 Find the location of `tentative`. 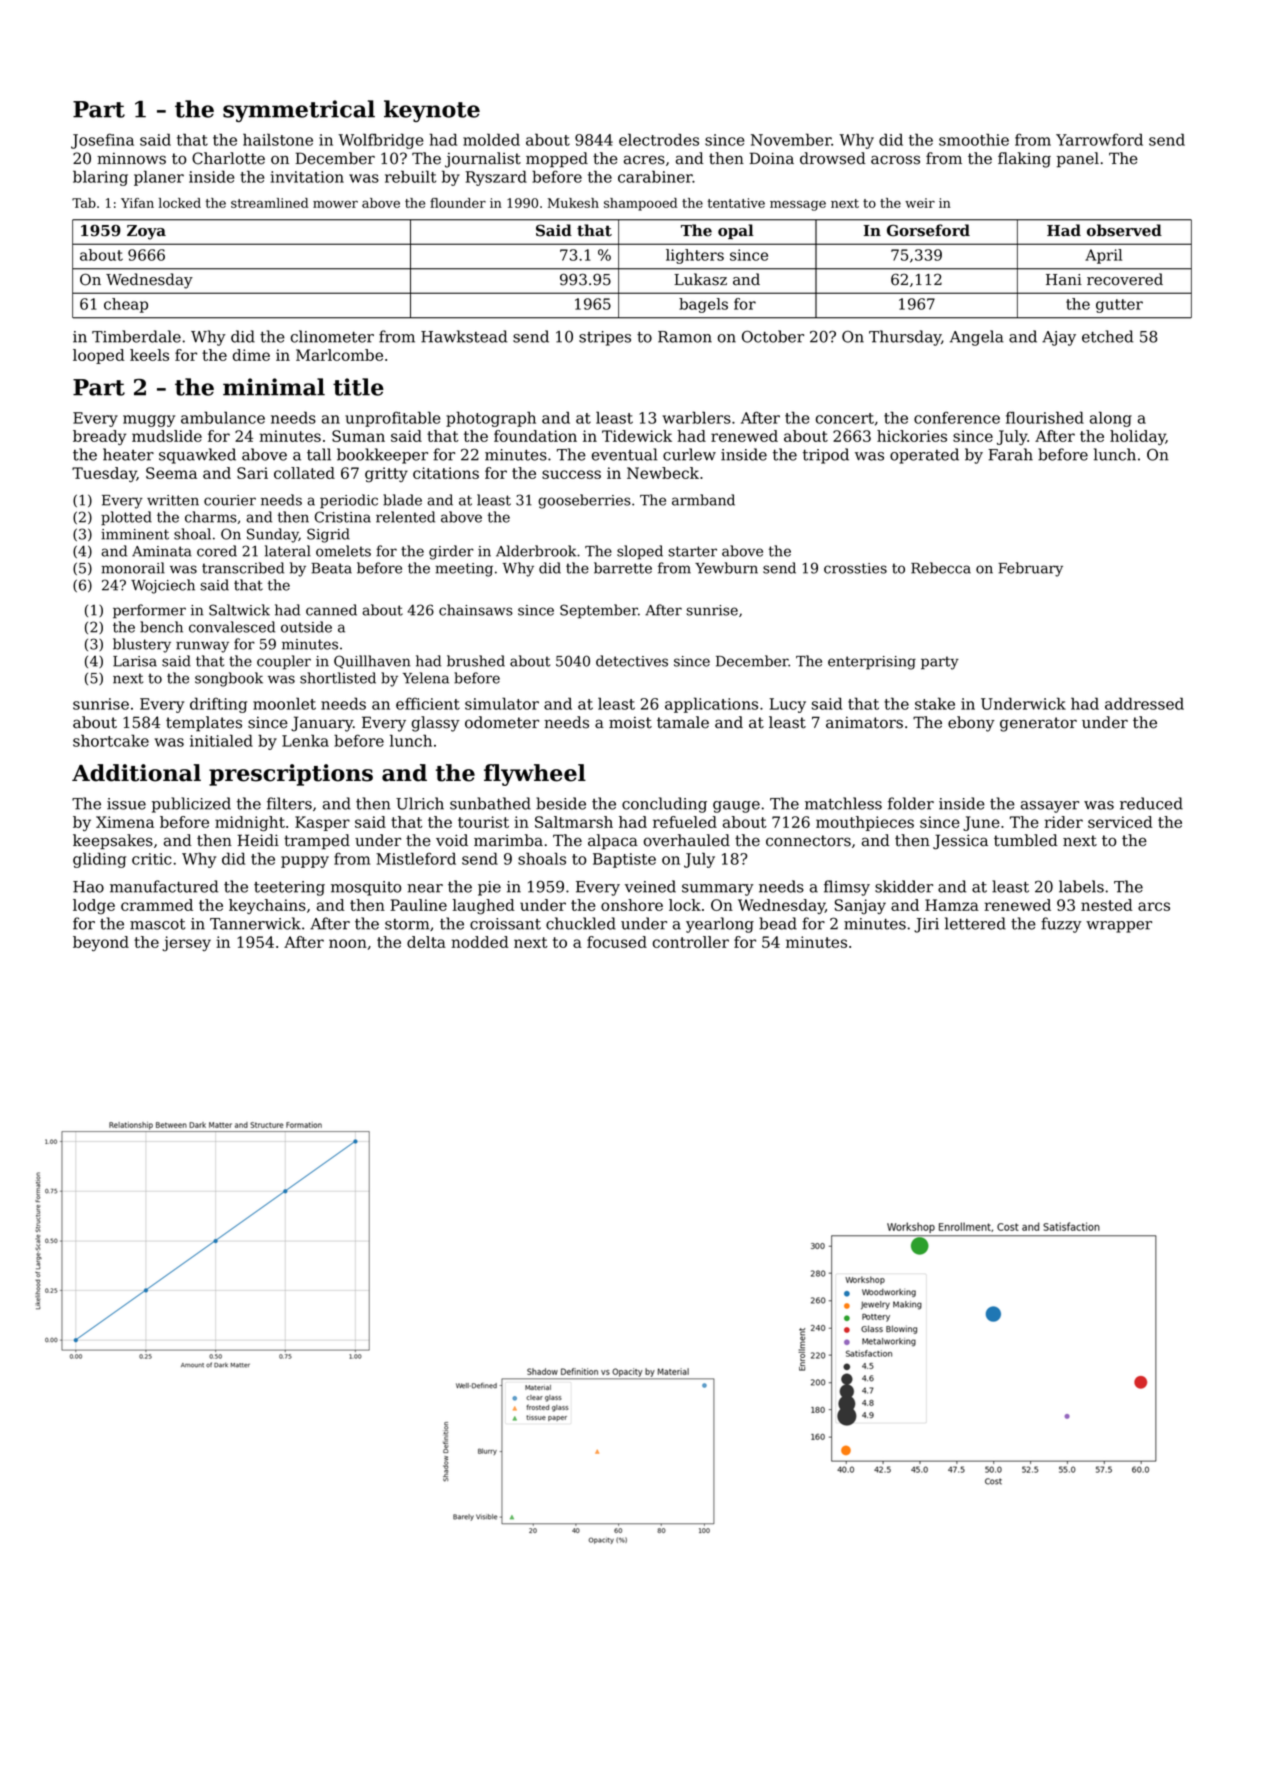

tentative is located at coordinates (736, 203).
